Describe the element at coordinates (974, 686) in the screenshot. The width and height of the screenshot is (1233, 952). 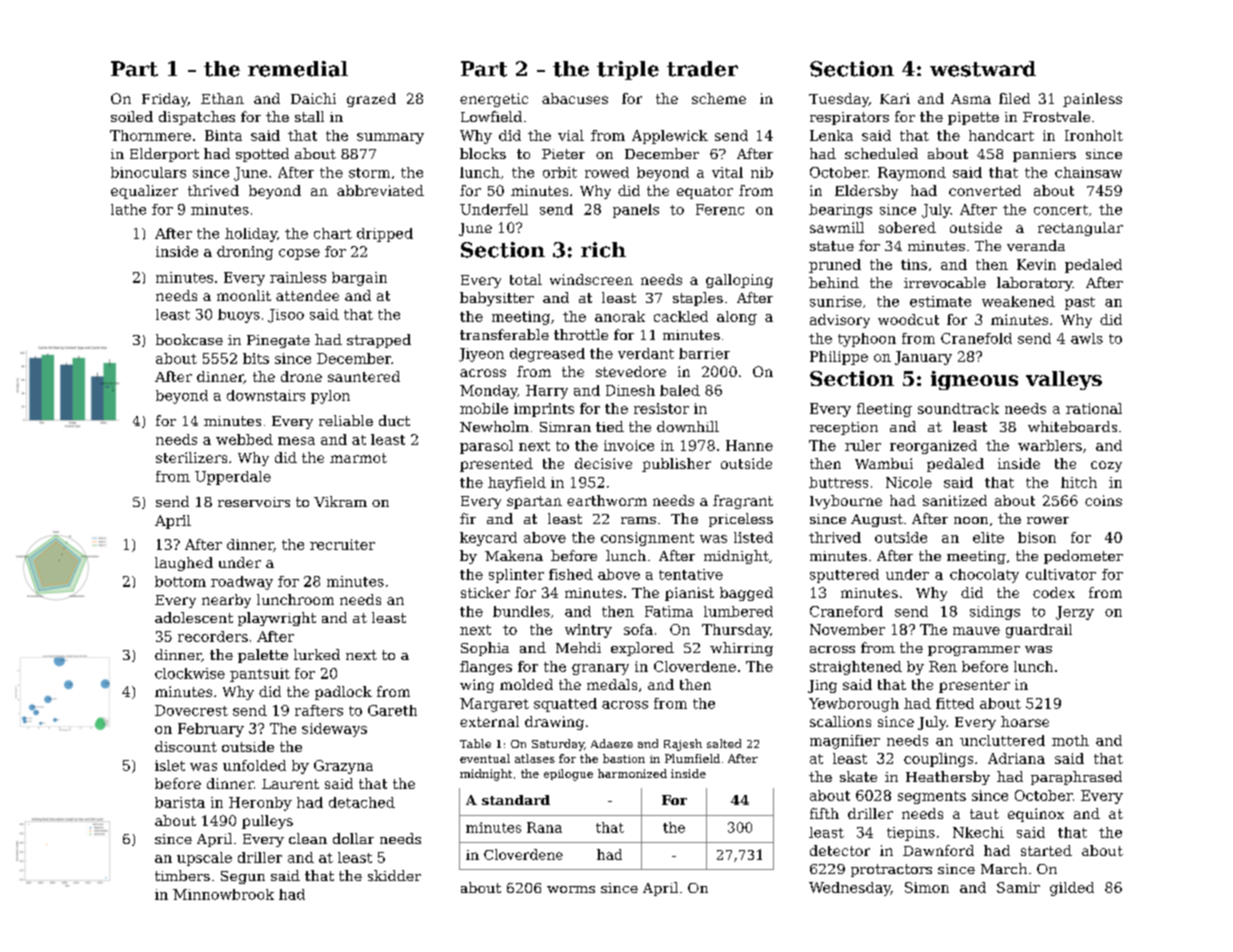
I see `presenter` at that location.
